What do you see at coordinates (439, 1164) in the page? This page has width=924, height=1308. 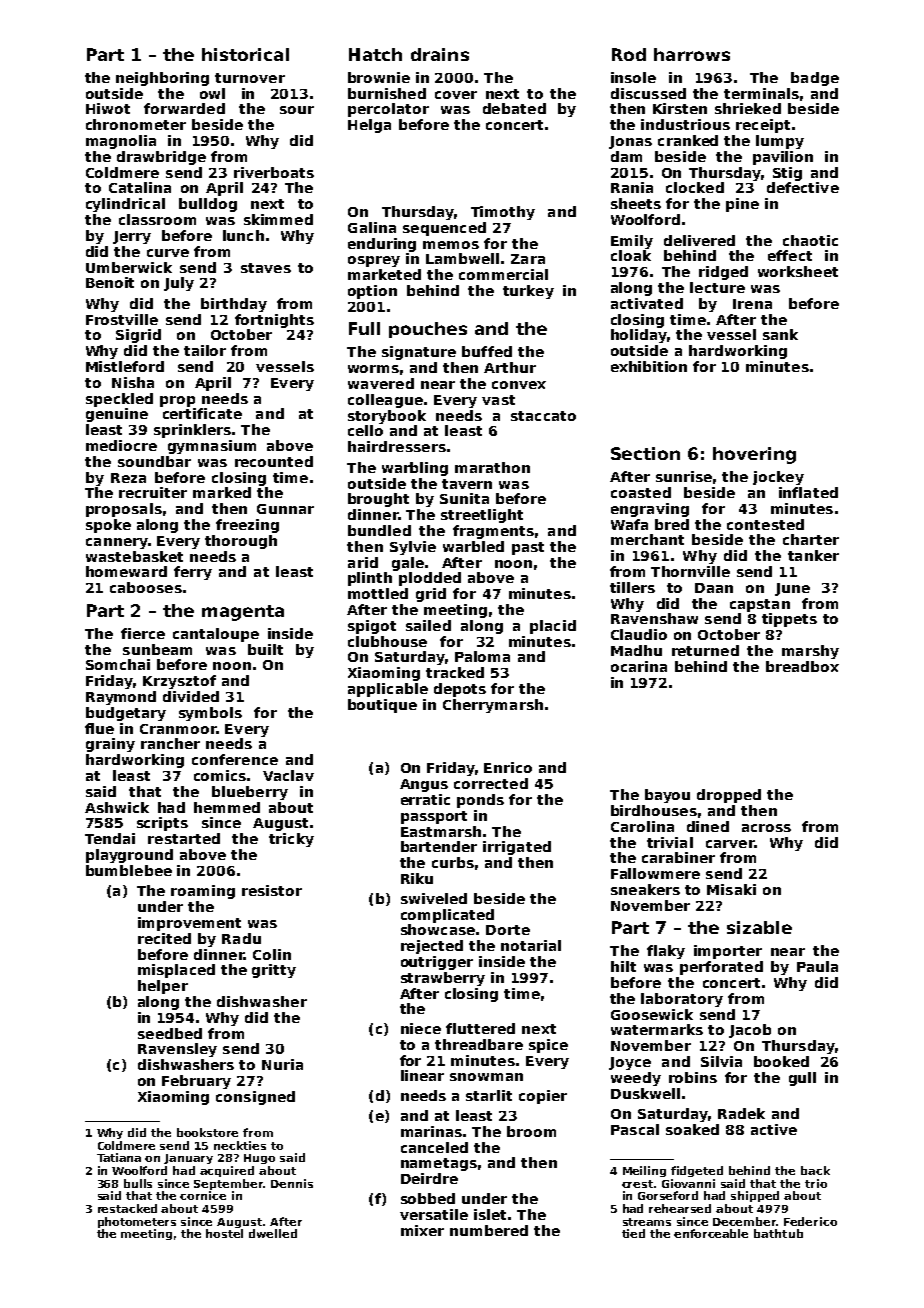 I see `nametags` at bounding box center [439, 1164].
